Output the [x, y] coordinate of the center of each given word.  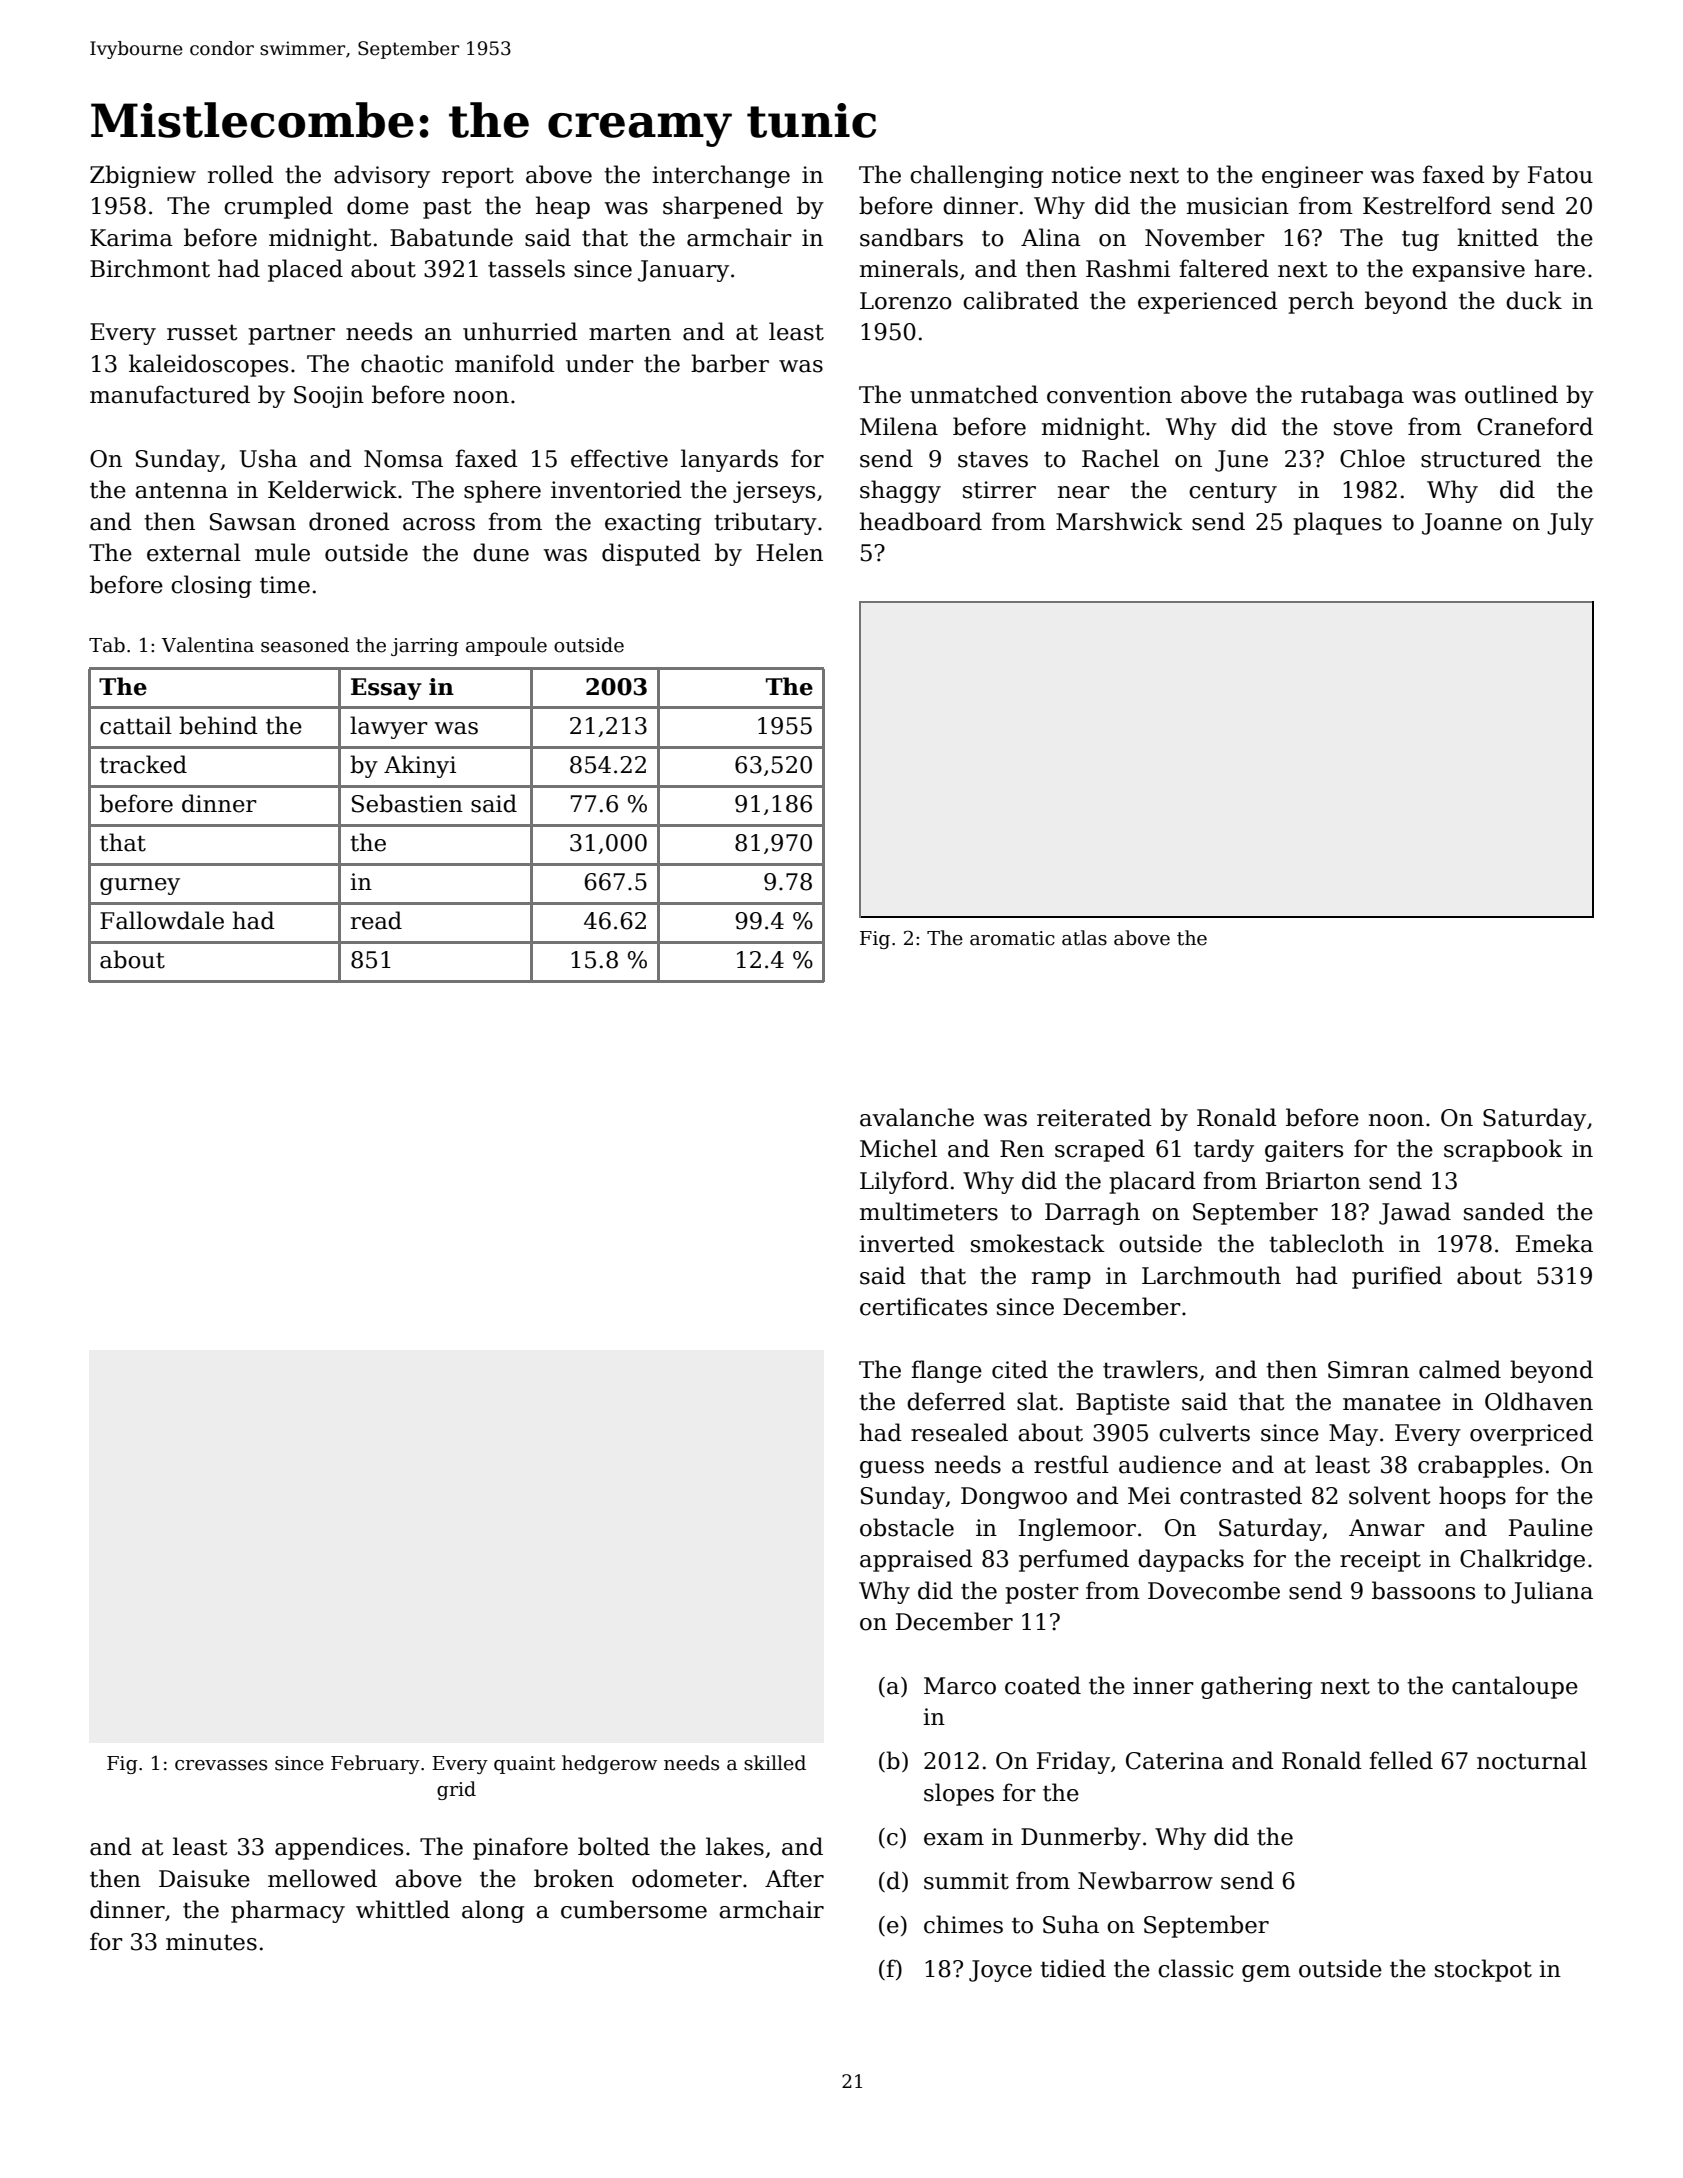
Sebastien [407, 803]
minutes [211, 1942]
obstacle [907, 1527]
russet [202, 332]
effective [619, 458]
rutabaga [1352, 396]
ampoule [506, 646]
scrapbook [1503, 1150]
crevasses [221, 1765]
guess [892, 1469]
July [1570, 523]
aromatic [1012, 938]
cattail [136, 725]
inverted [907, 1243]
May [1353, 1435]
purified [1397, 1277]
